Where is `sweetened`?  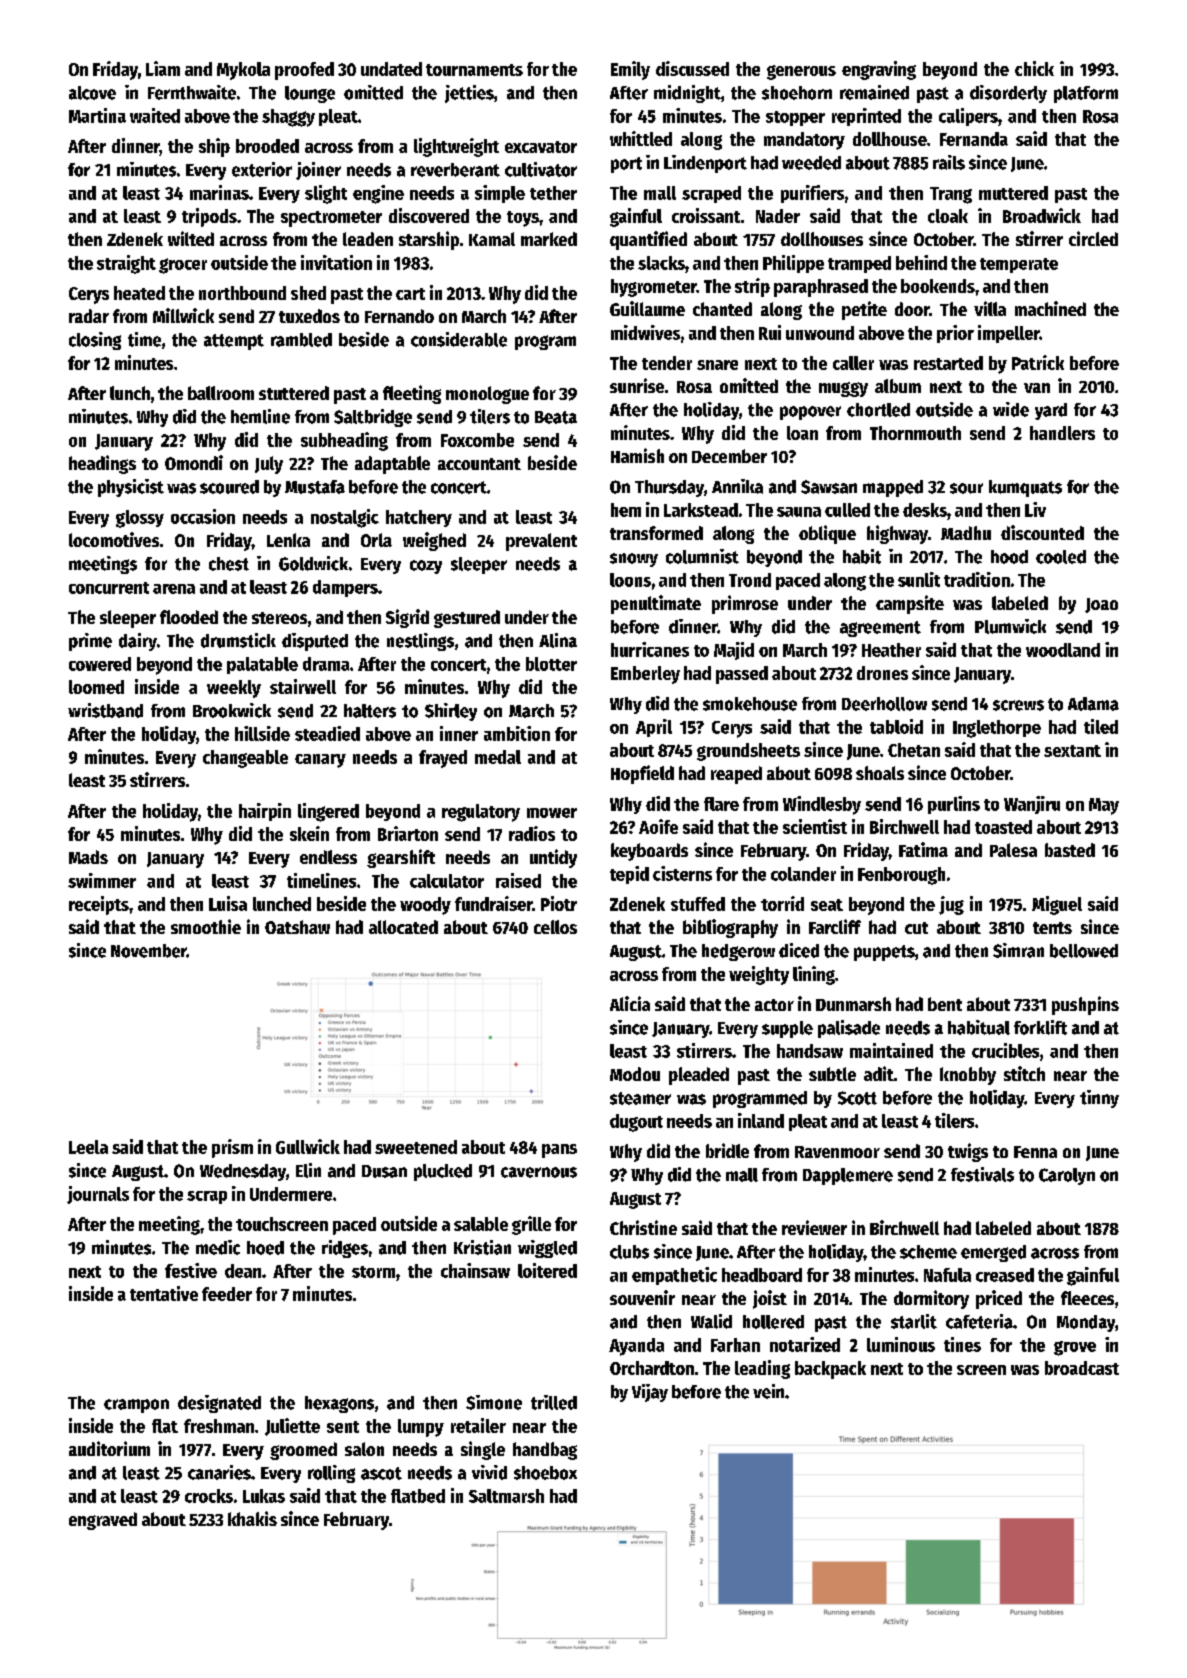
sweetened is located at coordinates (416, 1147).
